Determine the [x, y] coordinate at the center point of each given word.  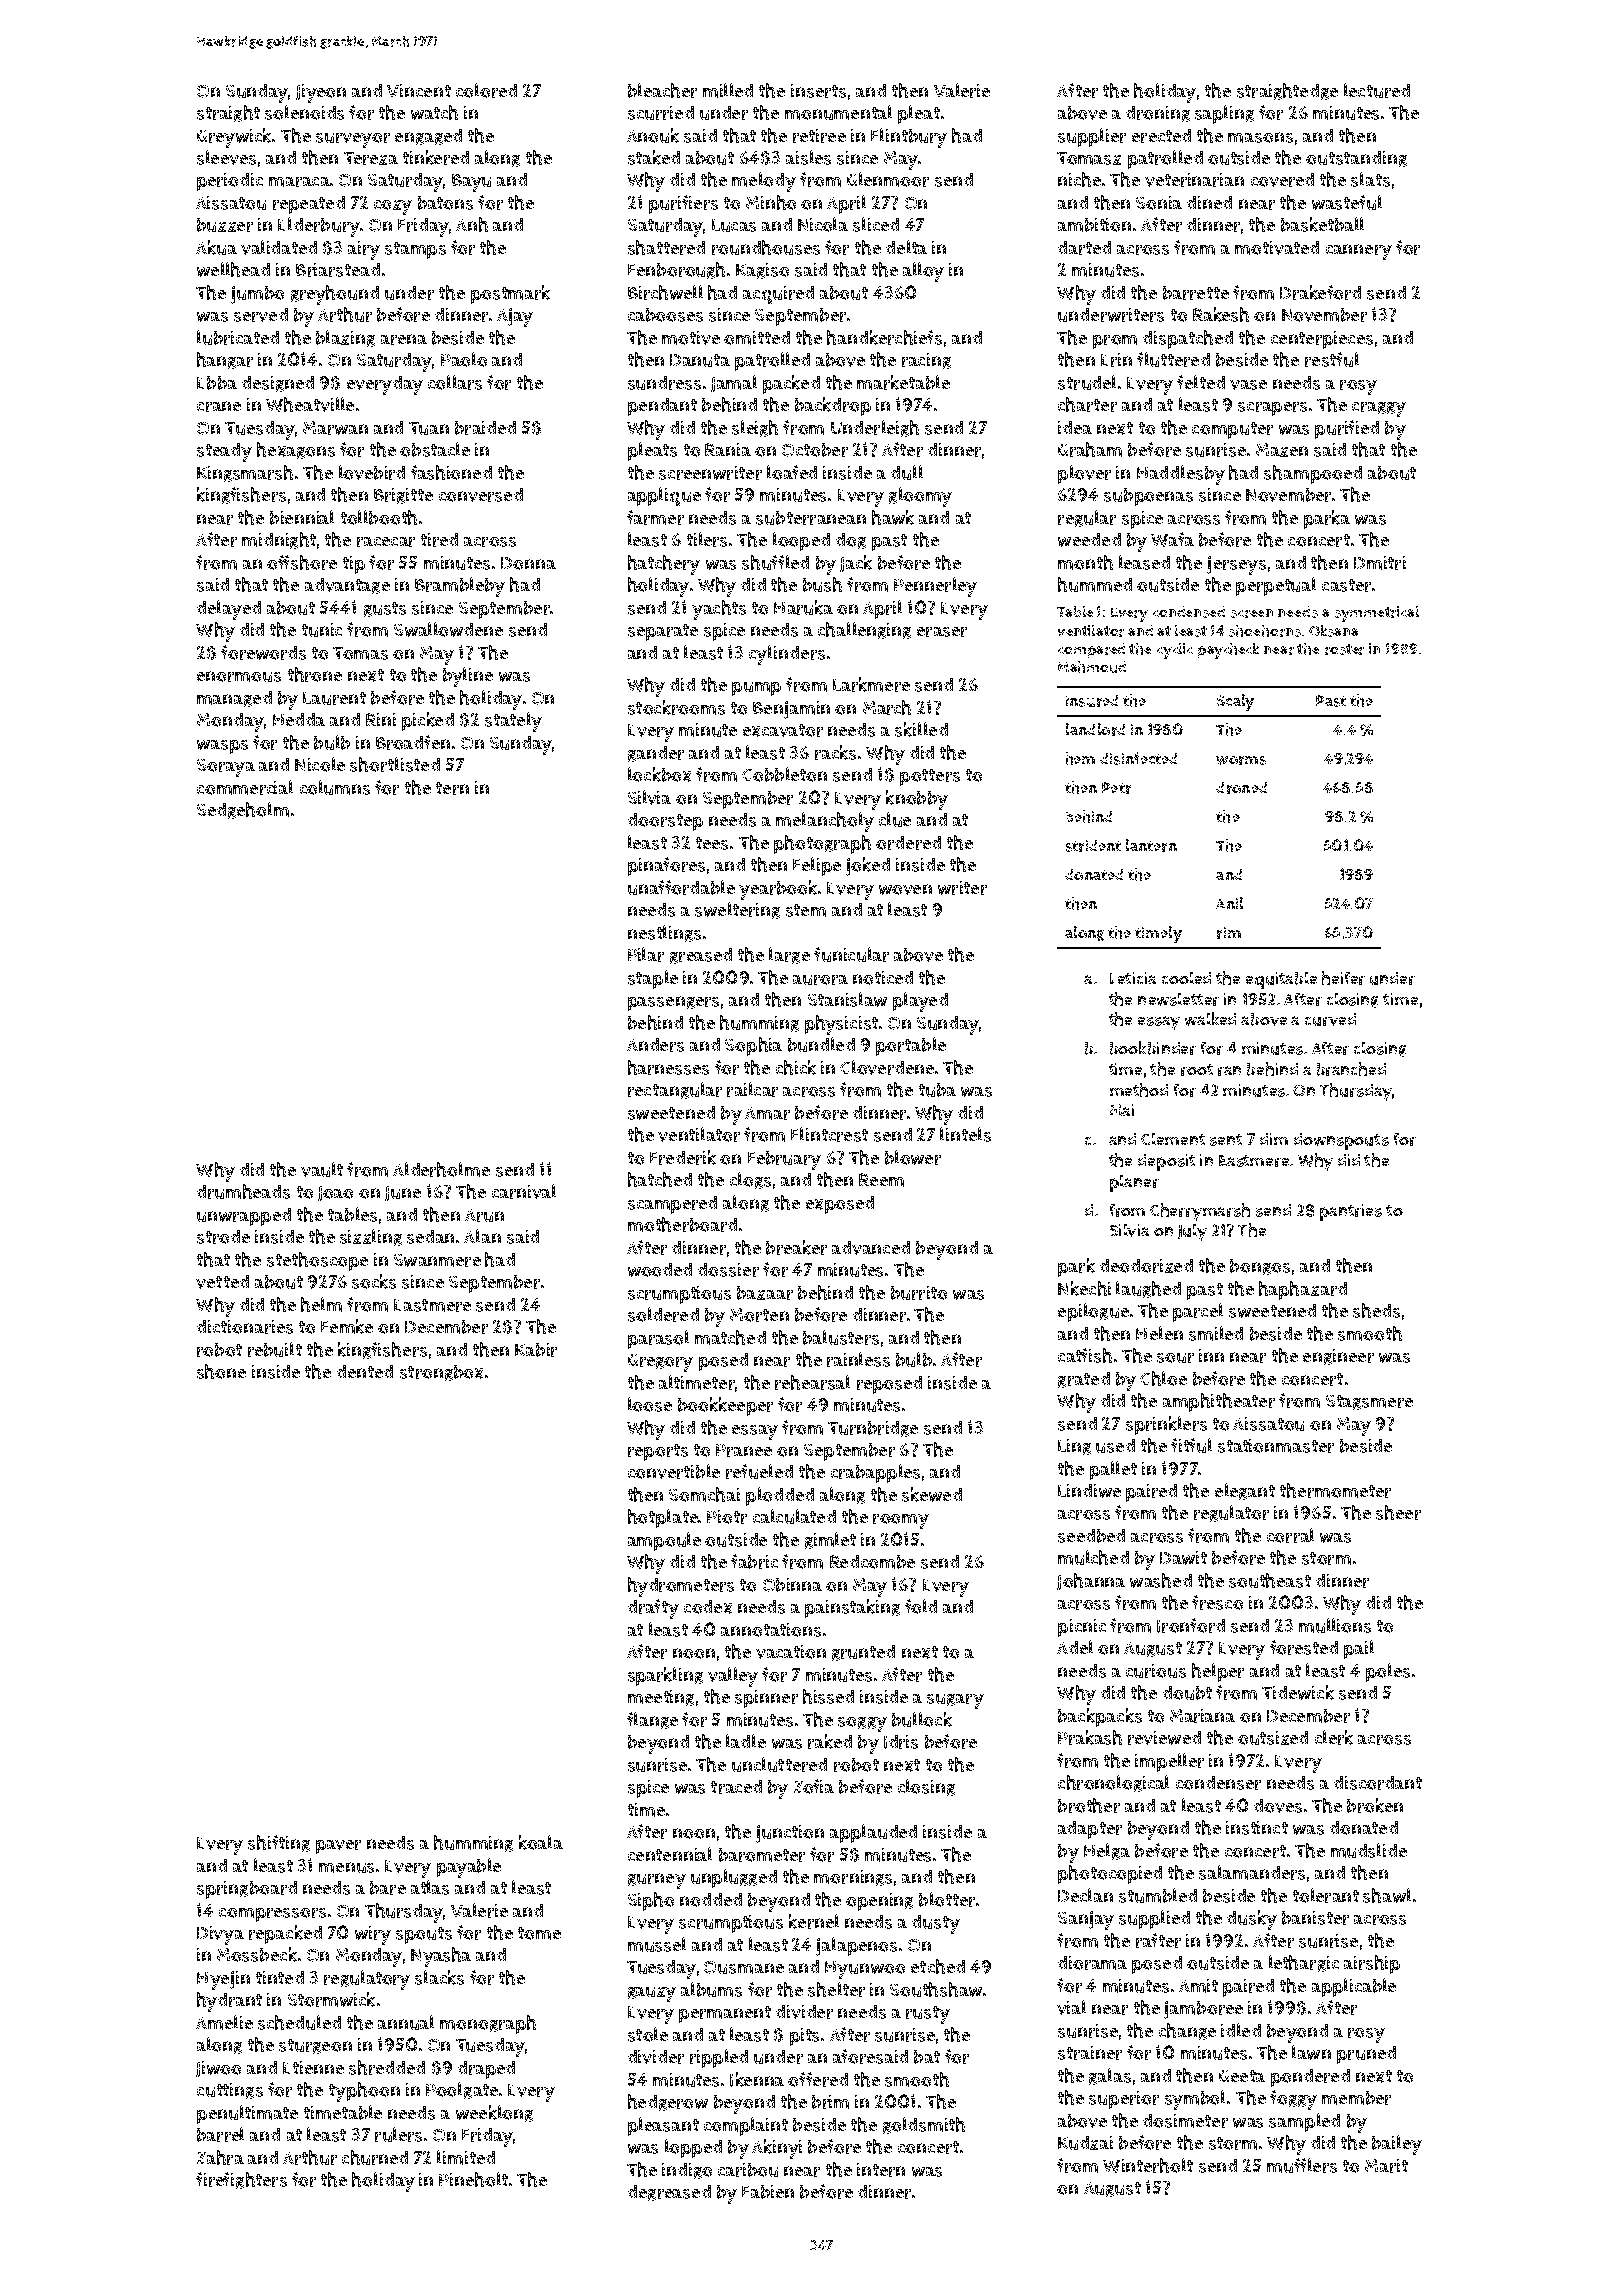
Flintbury [909, 138]
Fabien [768, 2192]
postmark [510, 294]
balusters [841, 1337]
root [1197, 1070]
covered [1282, 180]
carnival [524, 1191]
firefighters [241, 2180]
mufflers [1302, 2165]
